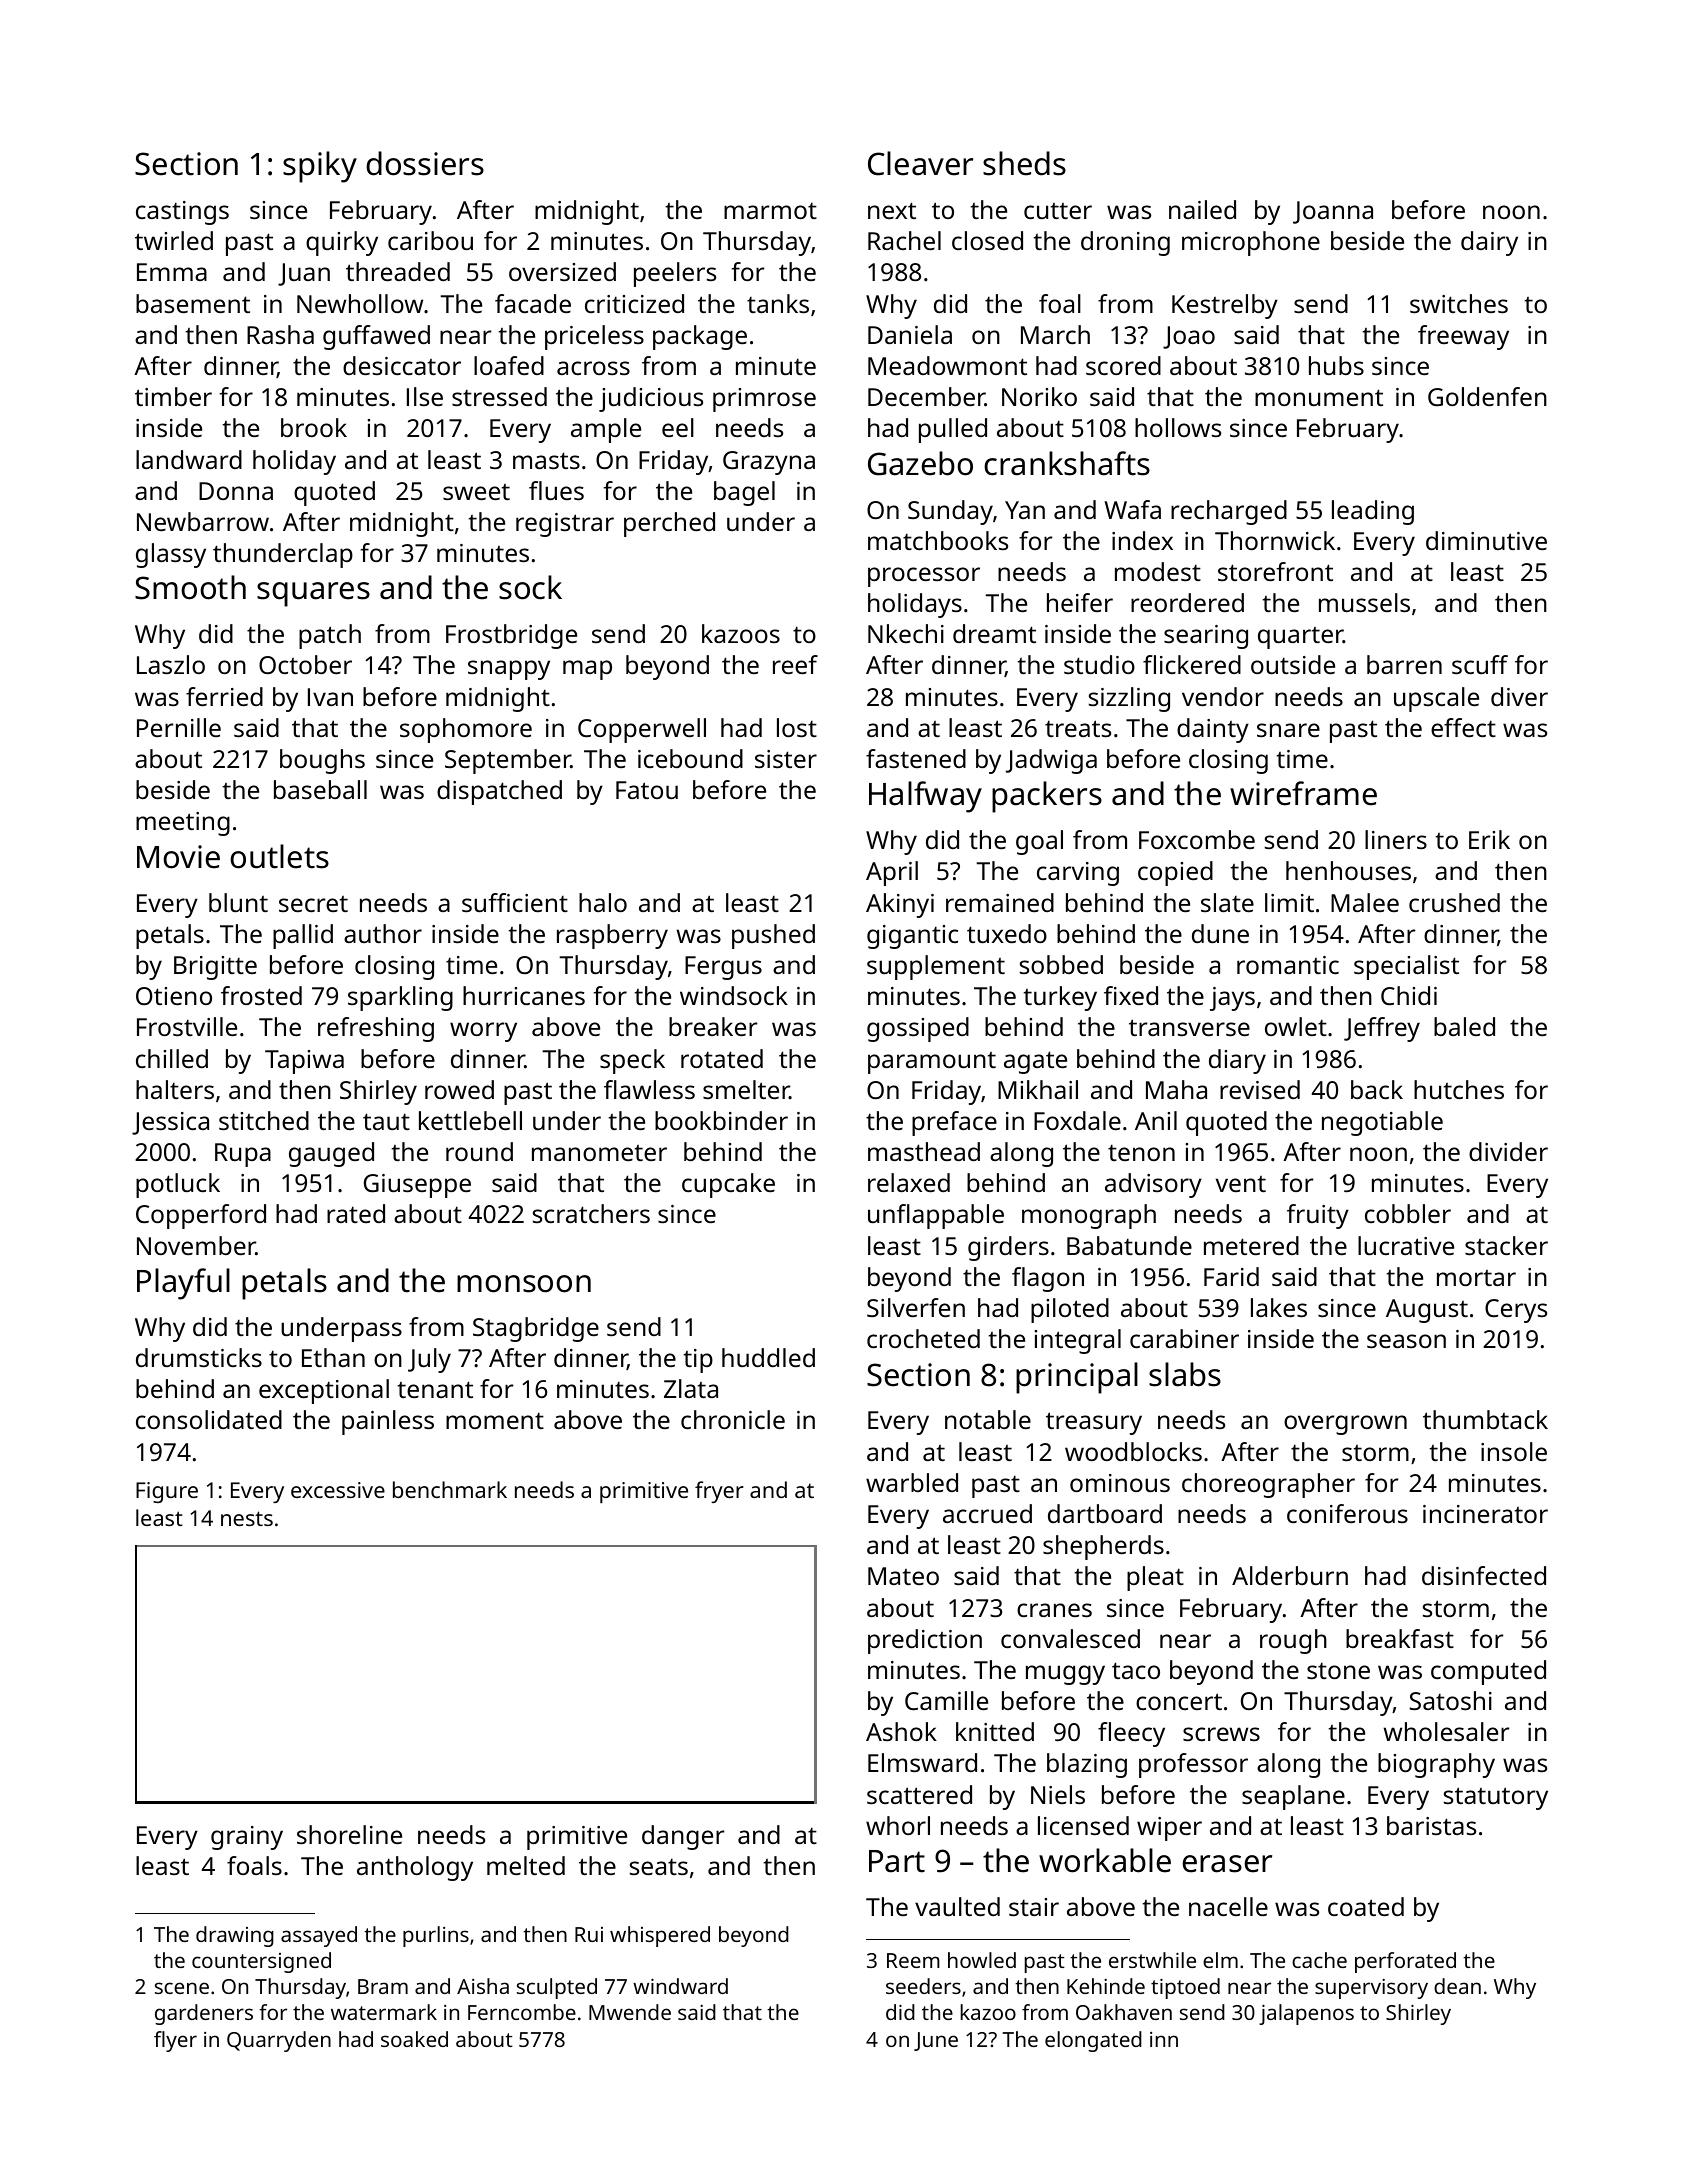 The width and height of the image is (1683, 2178). What do you see at coordinates (509, 365) in the image?
I see `loafed` at bounding box center [509, 365].
